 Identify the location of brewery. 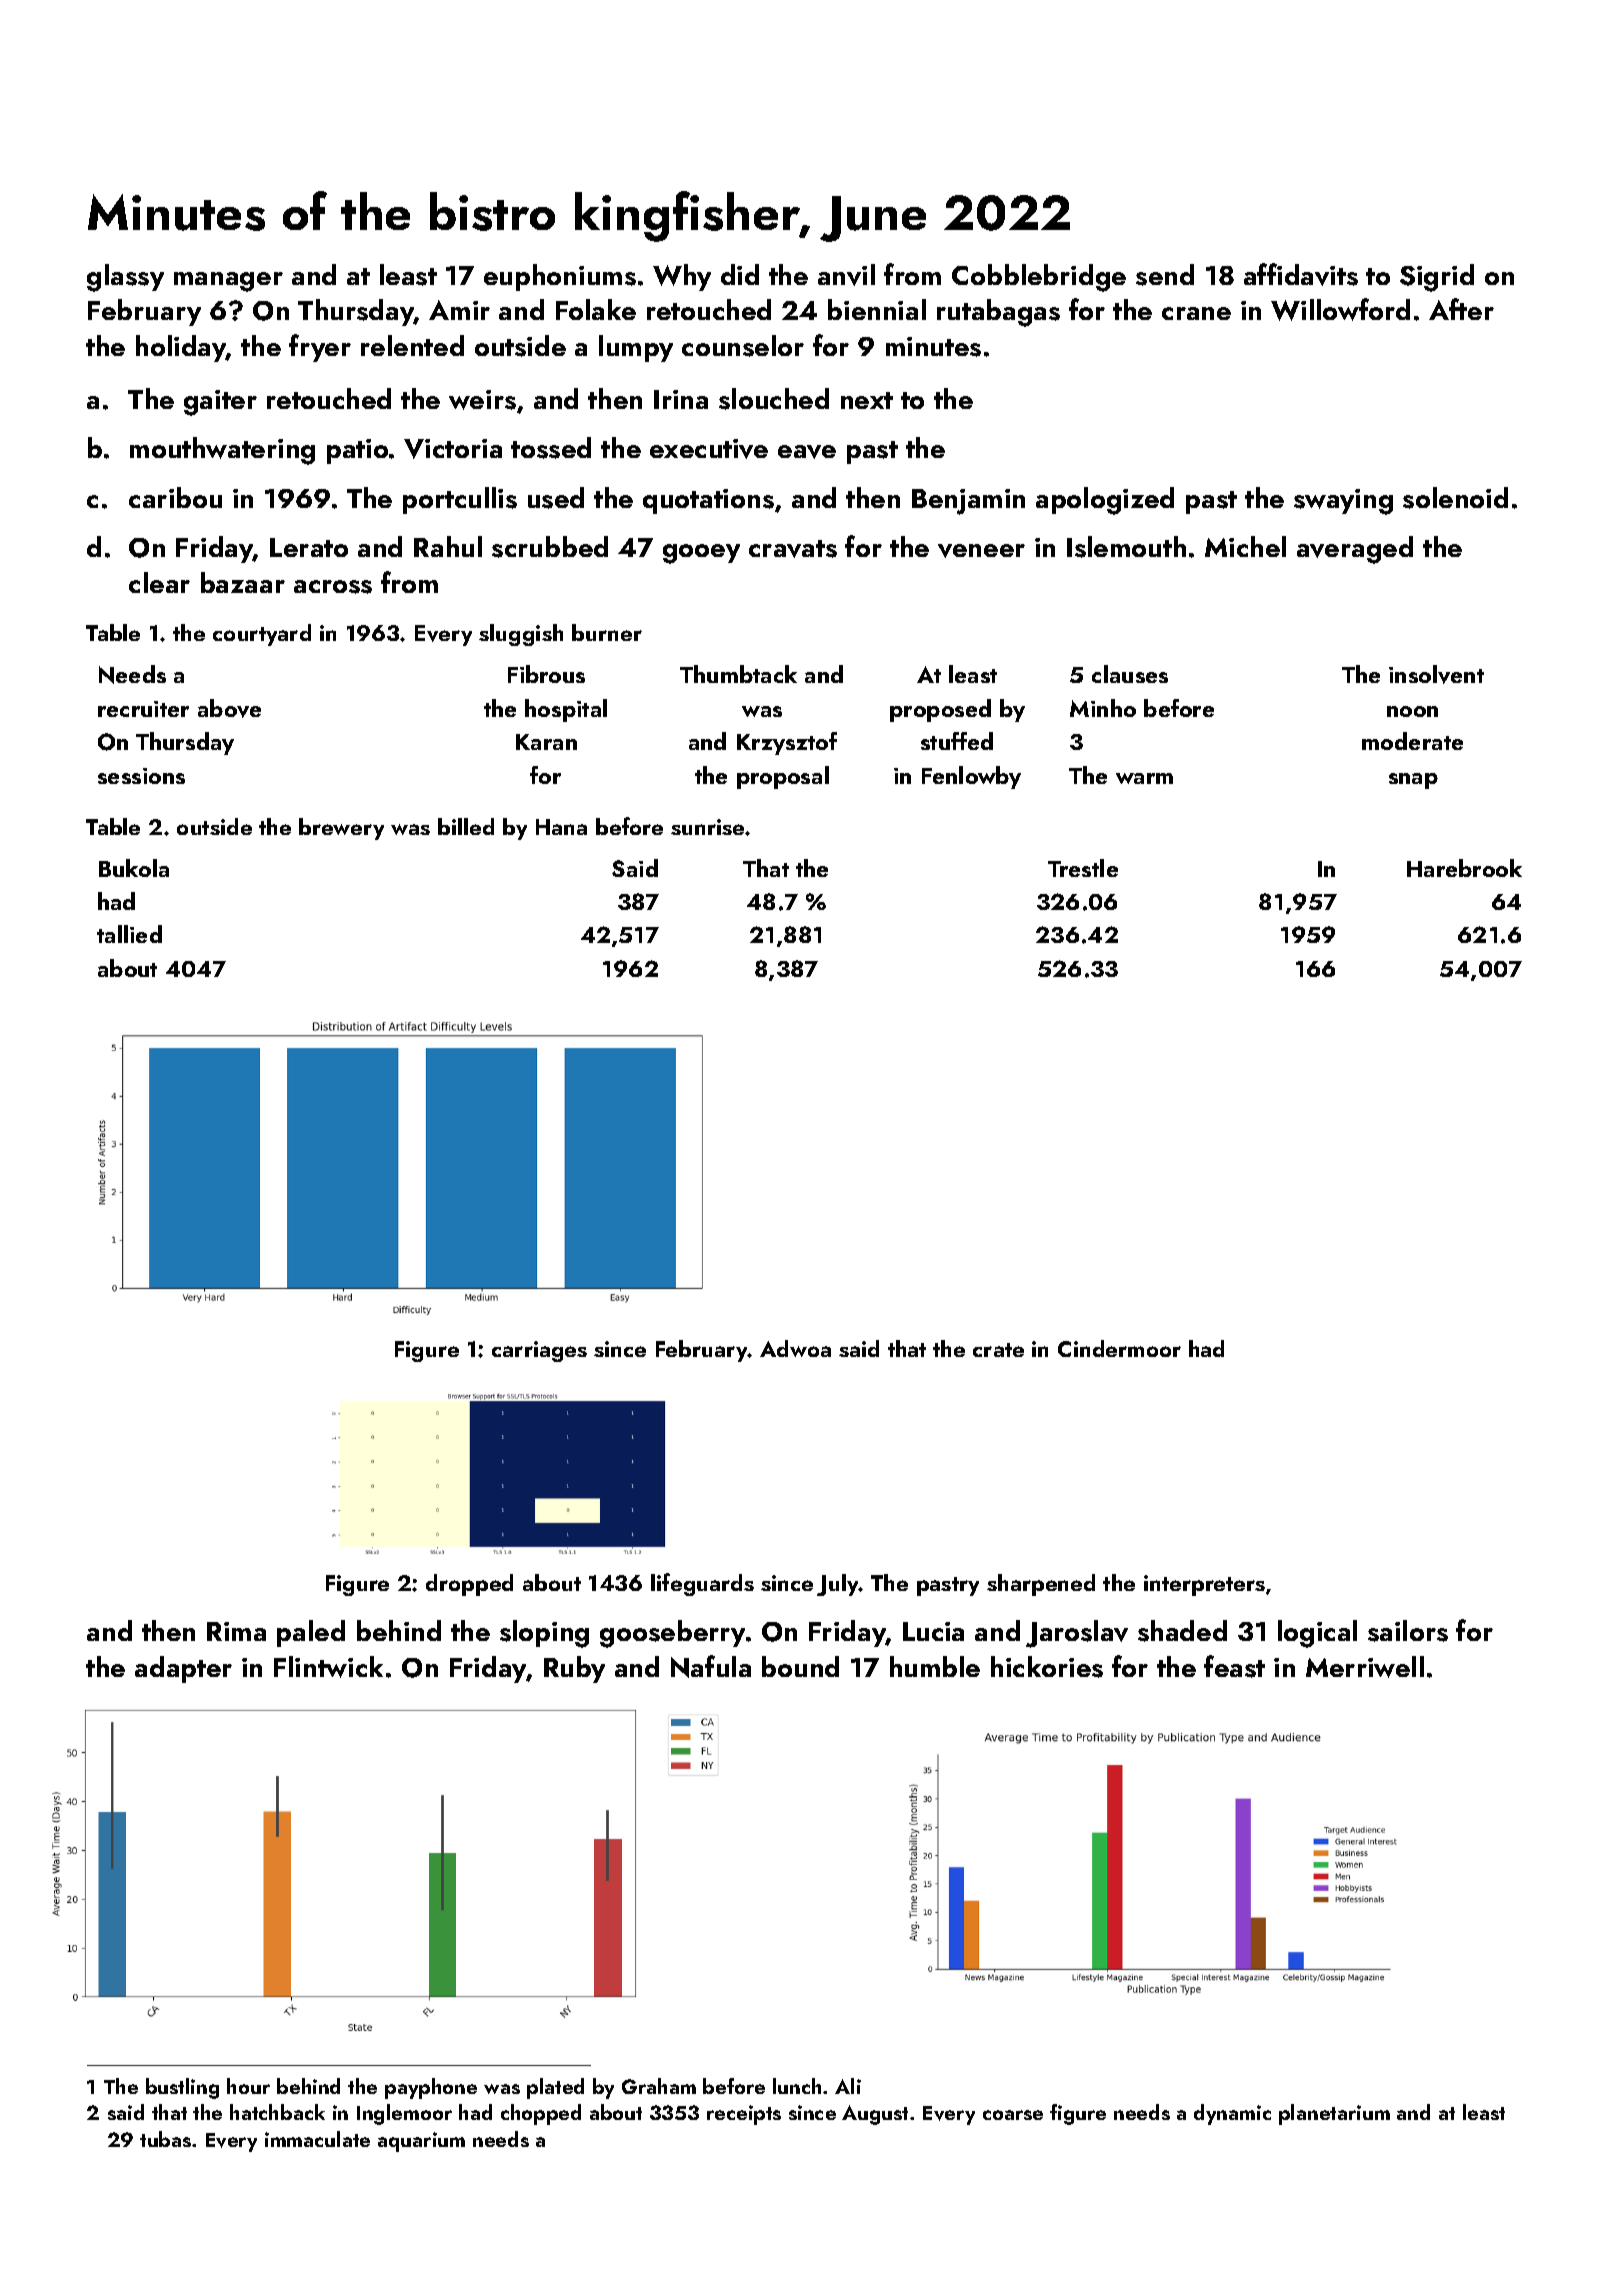
(341, 829).
